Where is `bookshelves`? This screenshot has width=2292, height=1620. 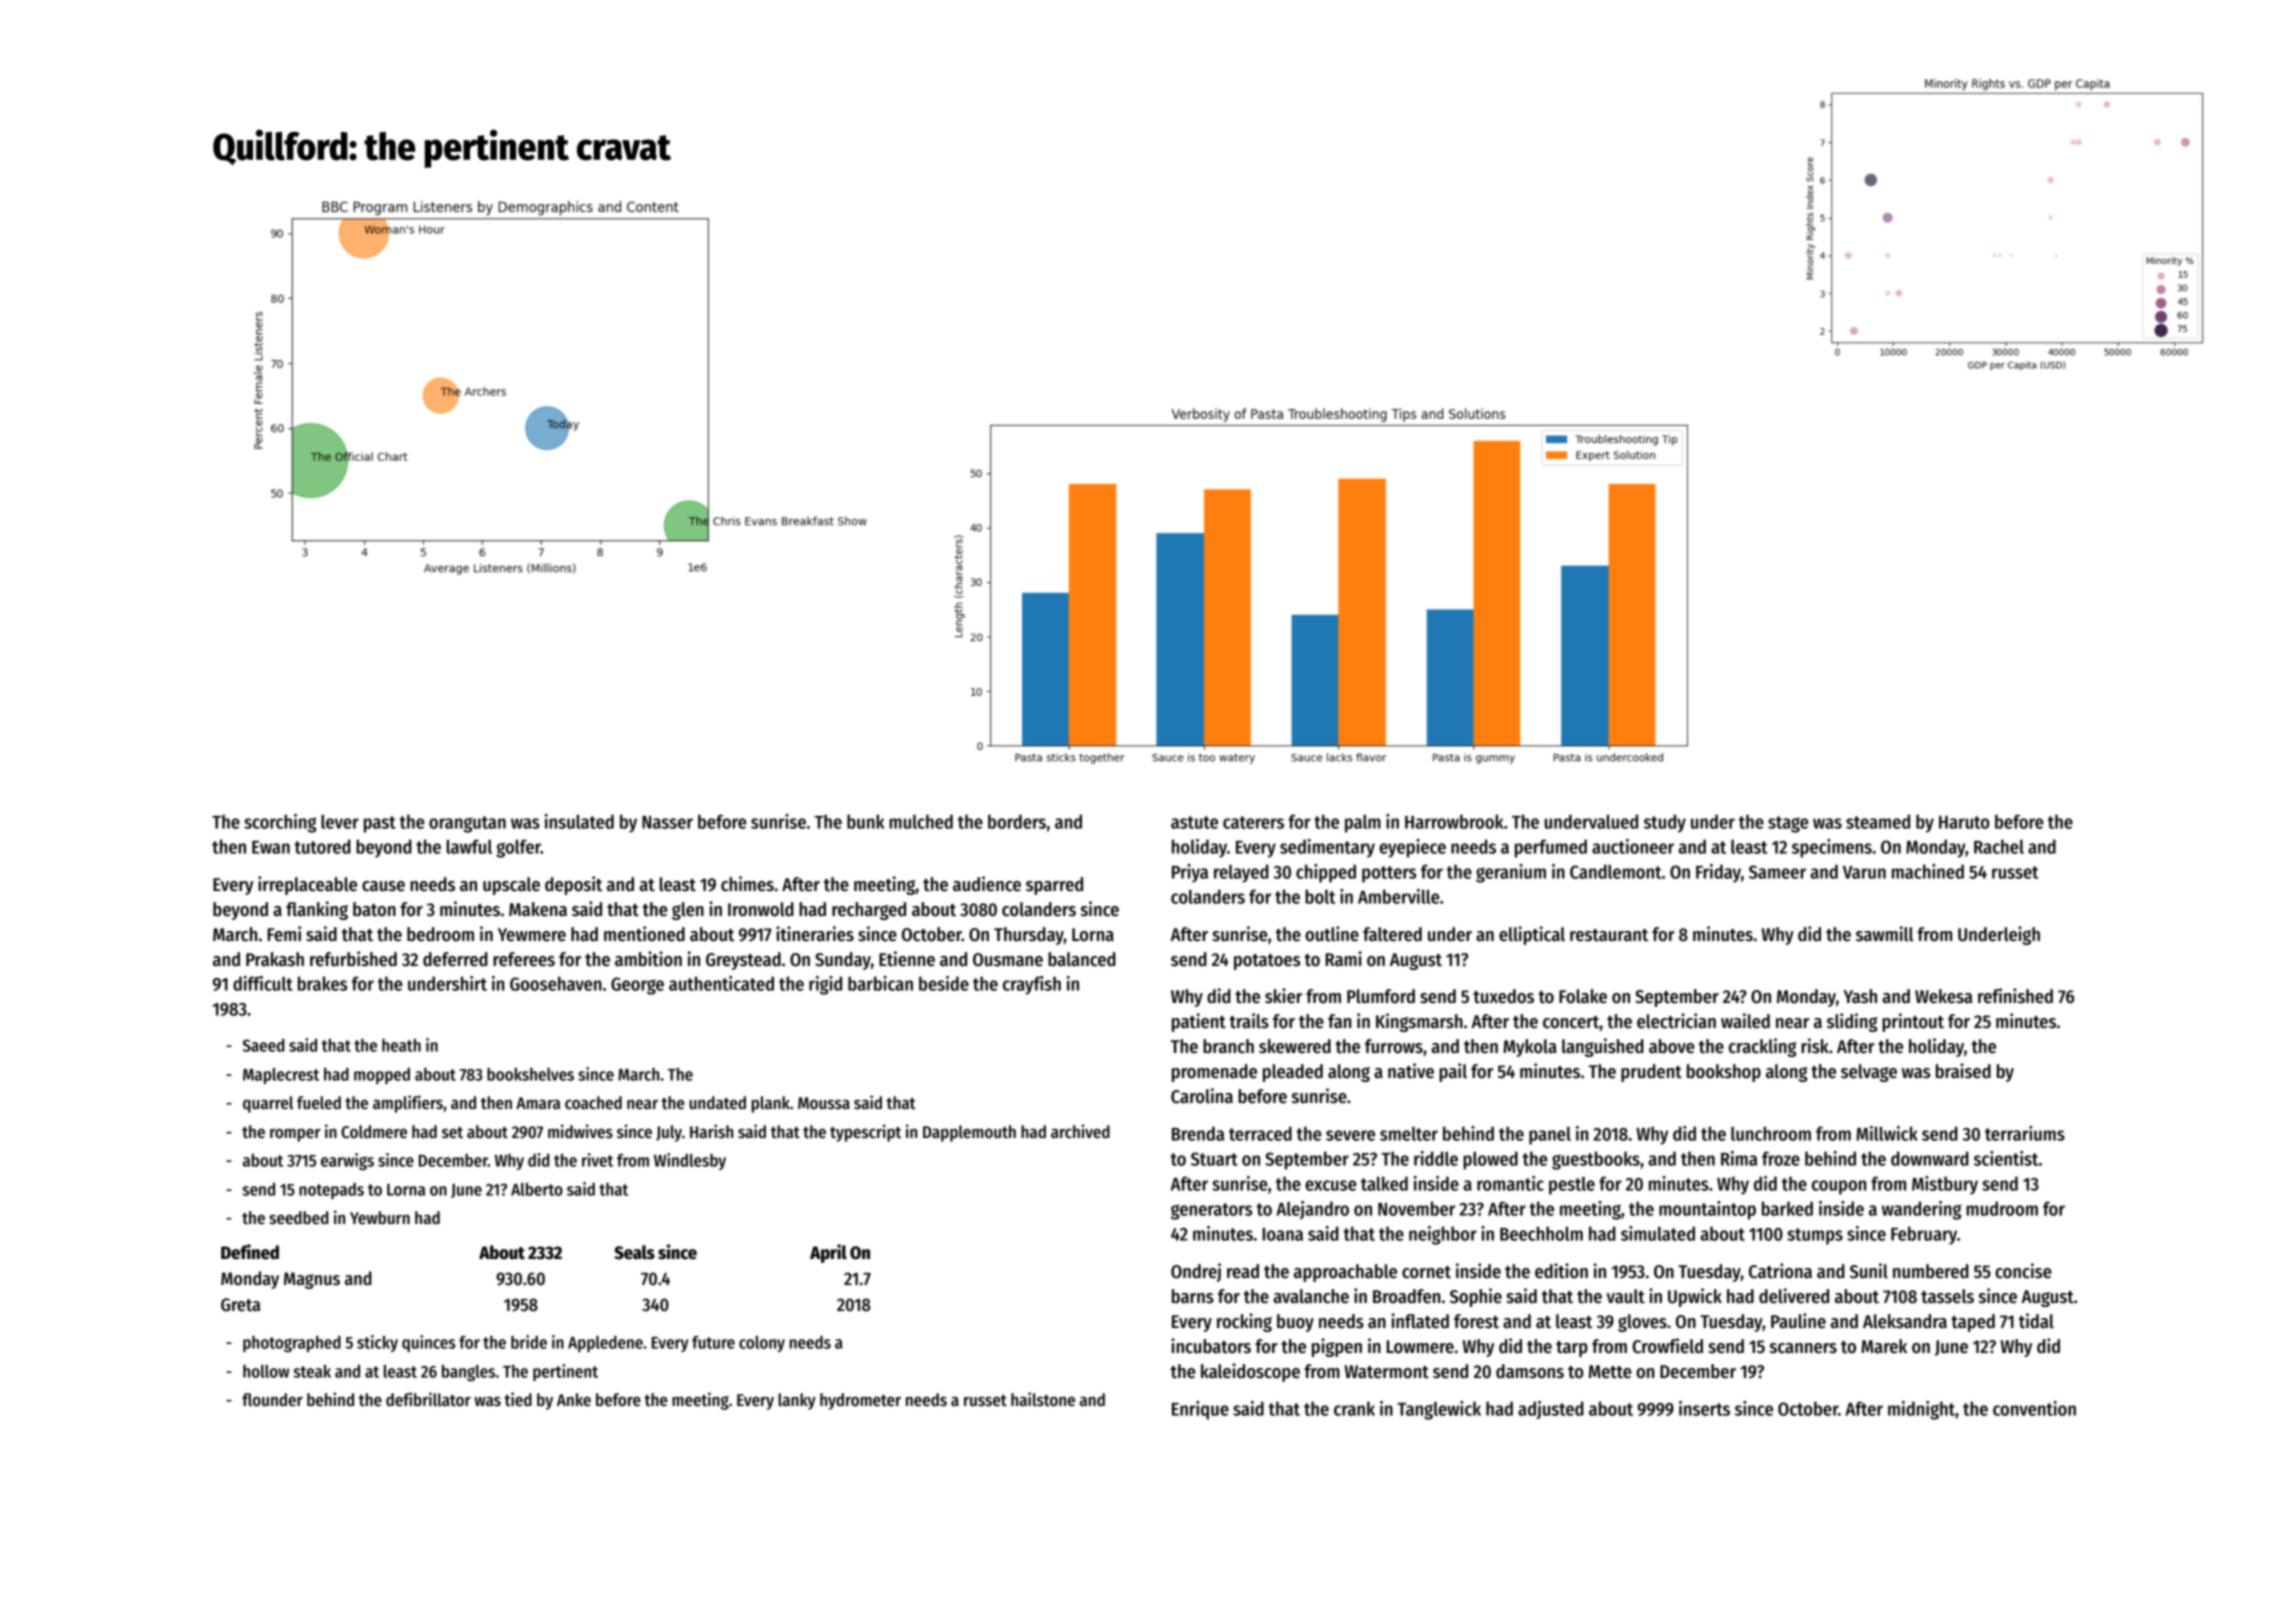
bookshelves is located at coordinates (530, 1074).
